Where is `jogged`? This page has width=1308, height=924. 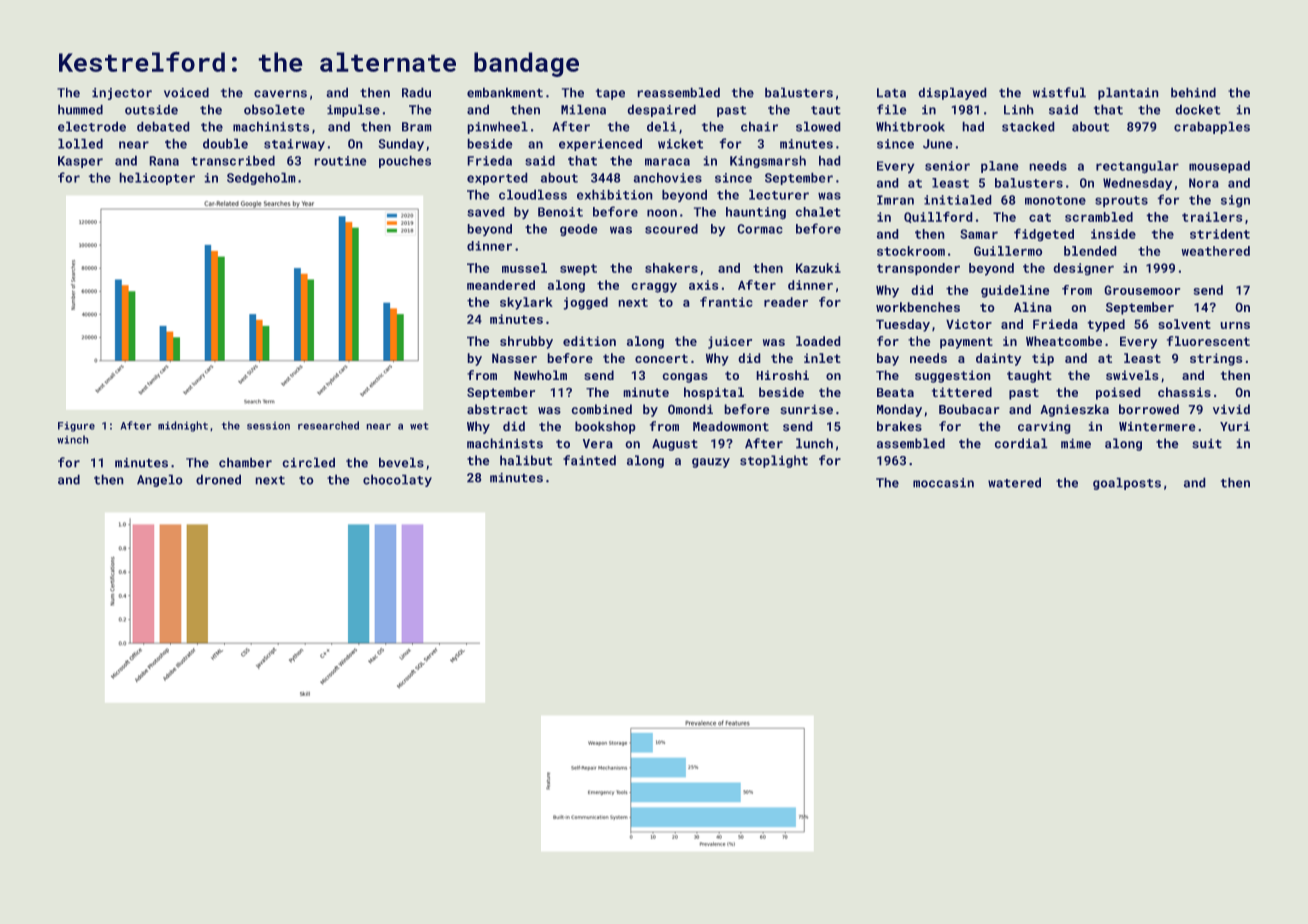
jogged is located at coordinates (585, 303).
